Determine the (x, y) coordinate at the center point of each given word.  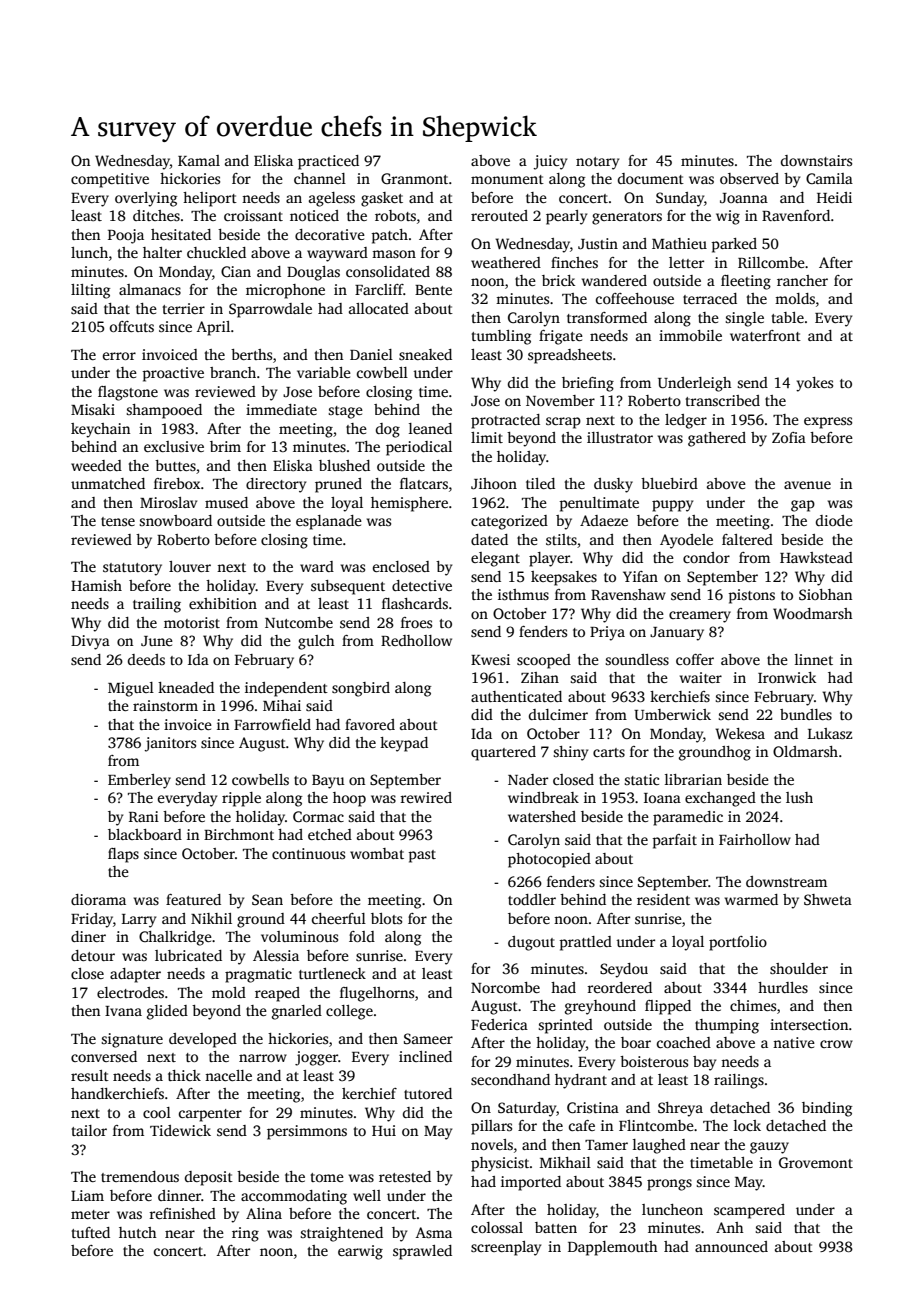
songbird (361, 689)
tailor (89, 1130)
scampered (749, 1211)
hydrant (581, 1081)
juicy (550, 162)
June (157, 641)
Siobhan (825, 594)
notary (597, 163)
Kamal (199, 160)
